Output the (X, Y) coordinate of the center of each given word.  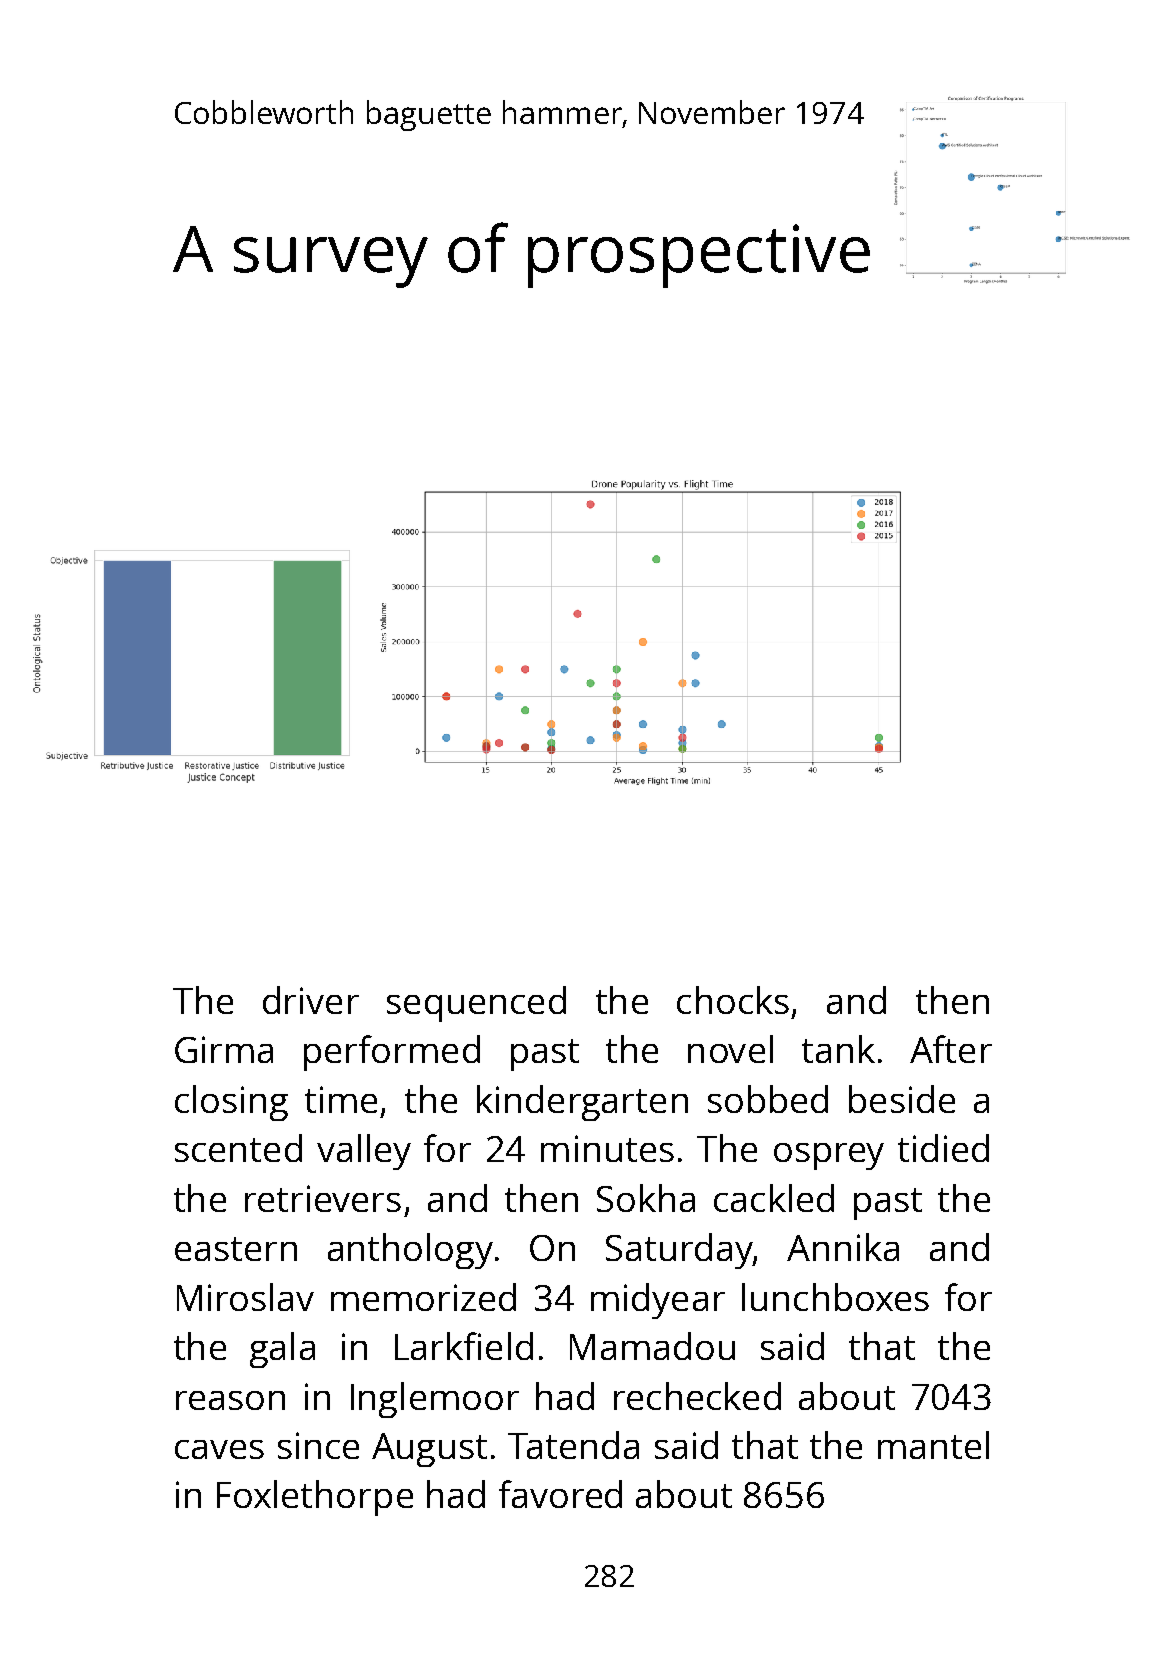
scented (238, 1148)
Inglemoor (435, 1400)
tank (838, 1049)
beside (902, 1099)
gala (282, 1350)
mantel (933, 1445)
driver (311, 1000)
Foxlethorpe (315, 1498)
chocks (733, 1000)
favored (560, 1494)
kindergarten (582, 1103)
